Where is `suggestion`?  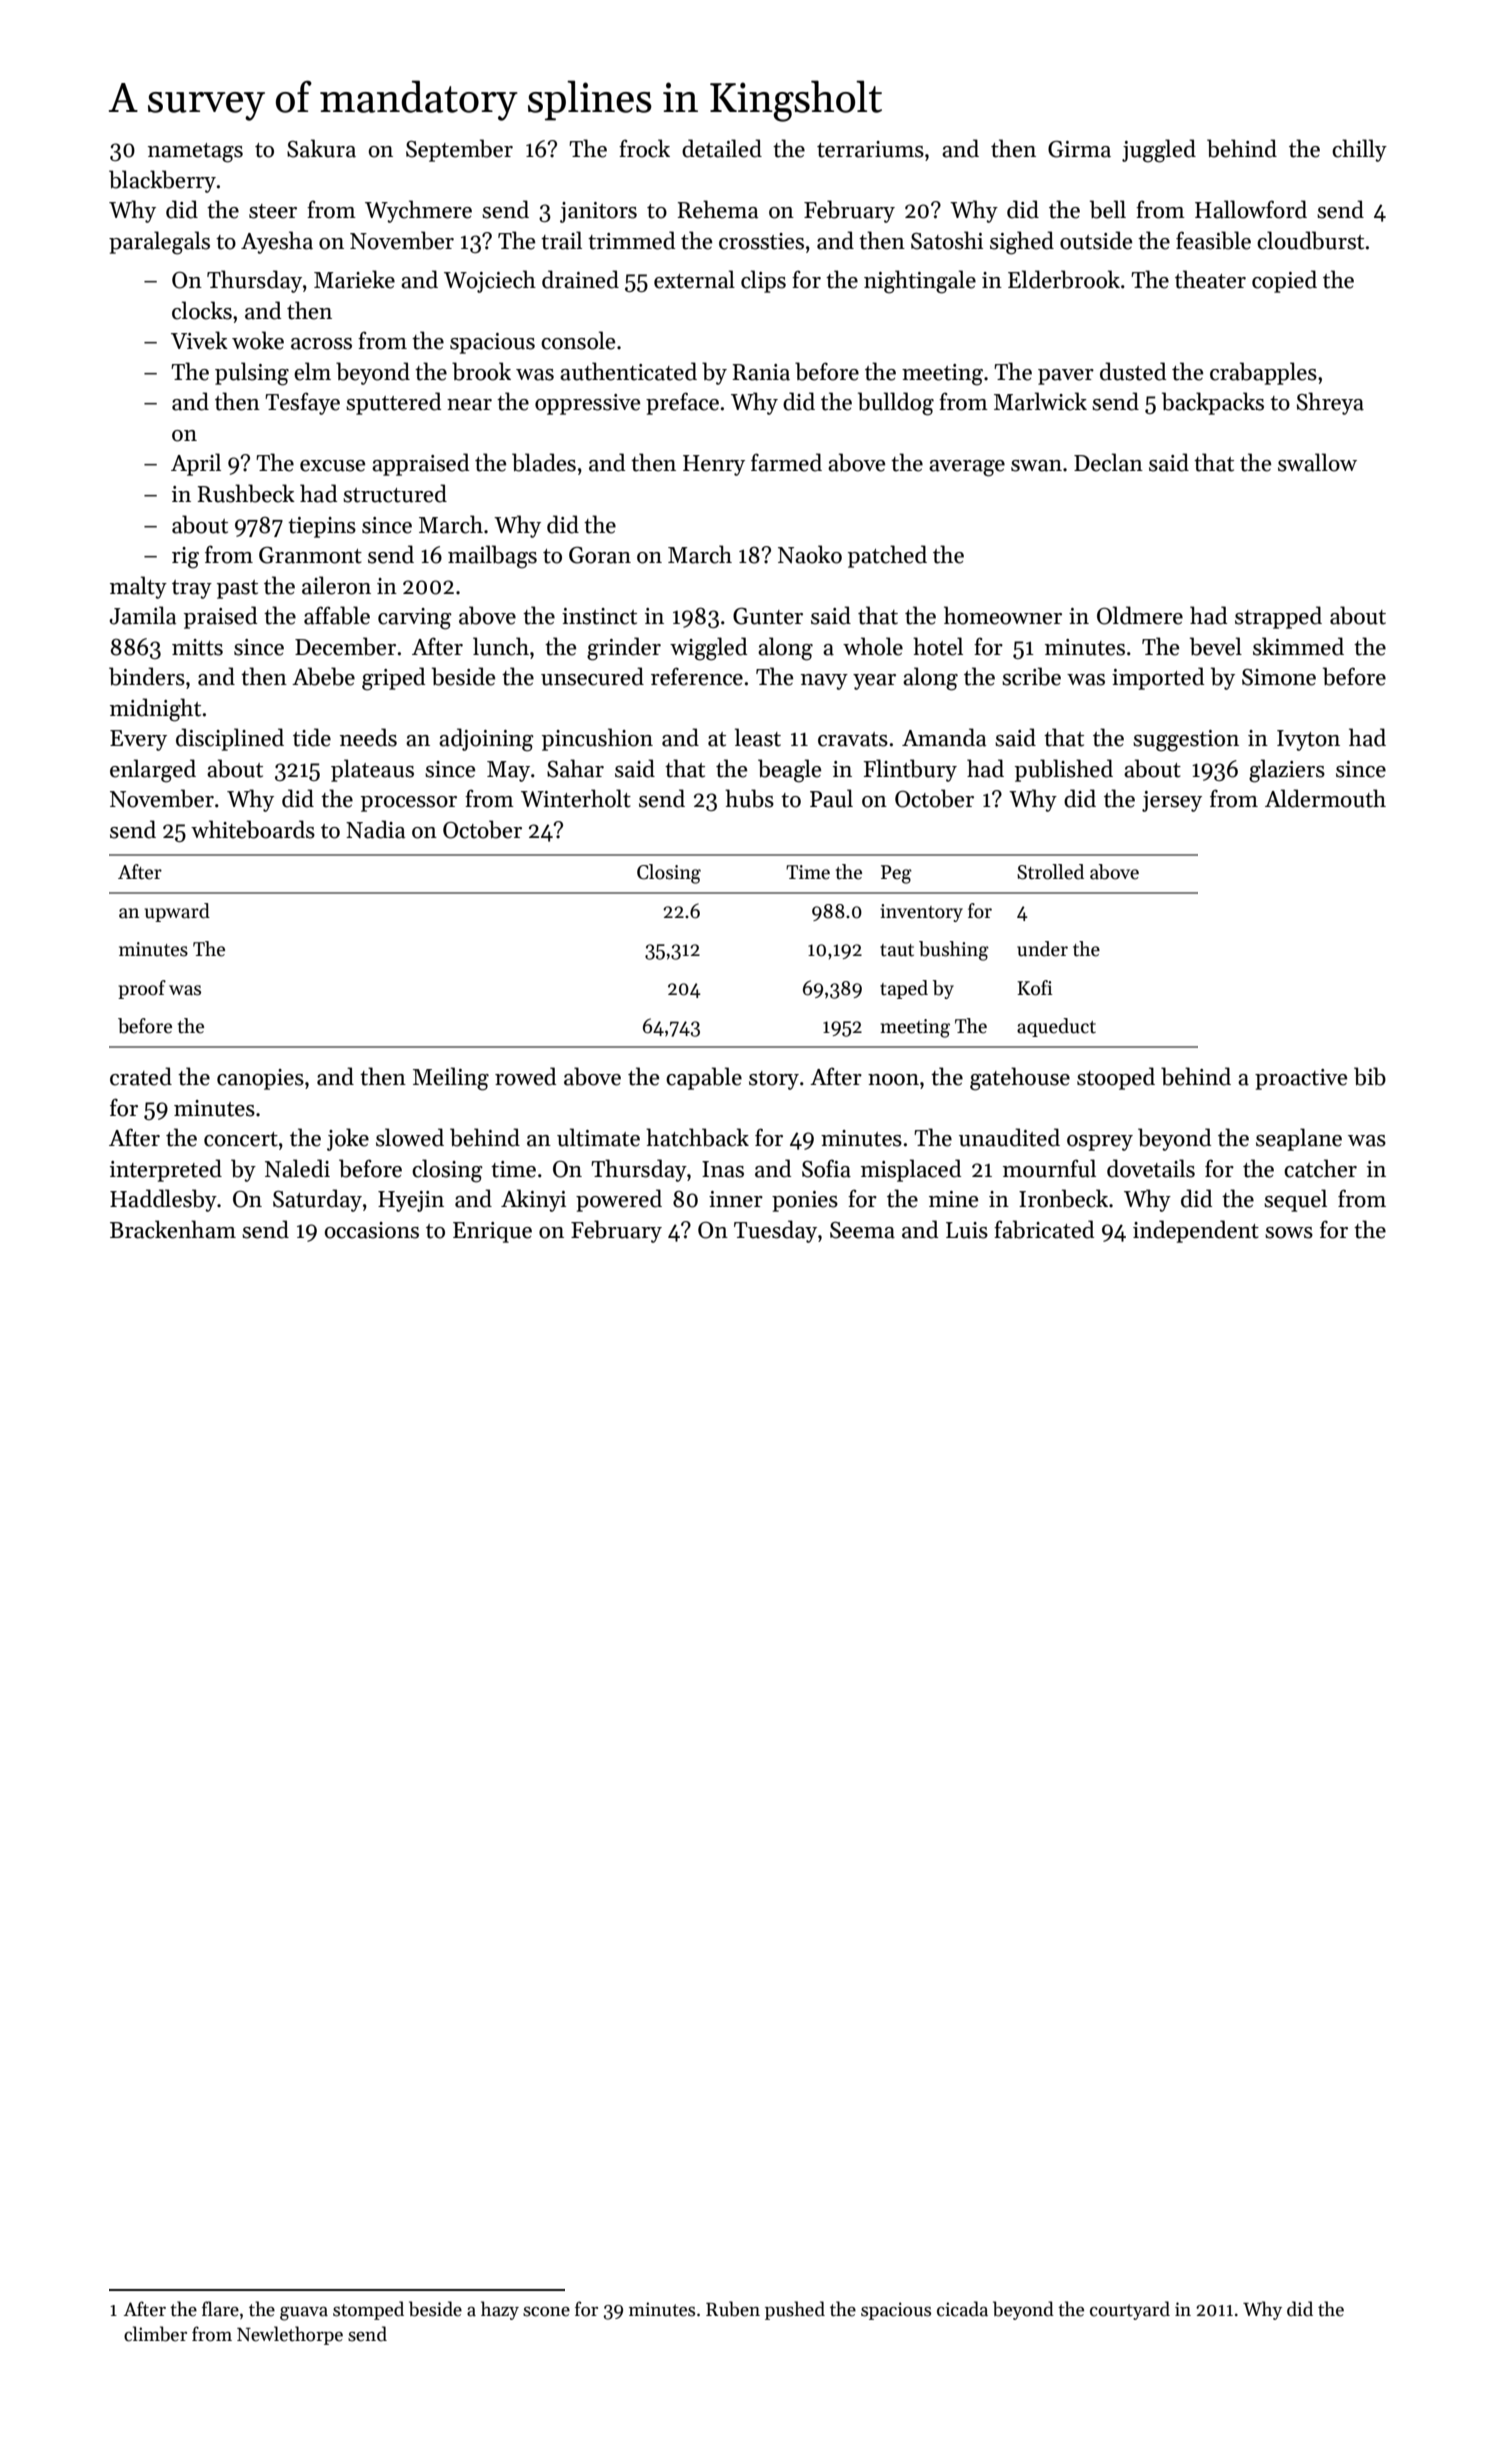
suggestion is located at coordinates (1186, 741).
